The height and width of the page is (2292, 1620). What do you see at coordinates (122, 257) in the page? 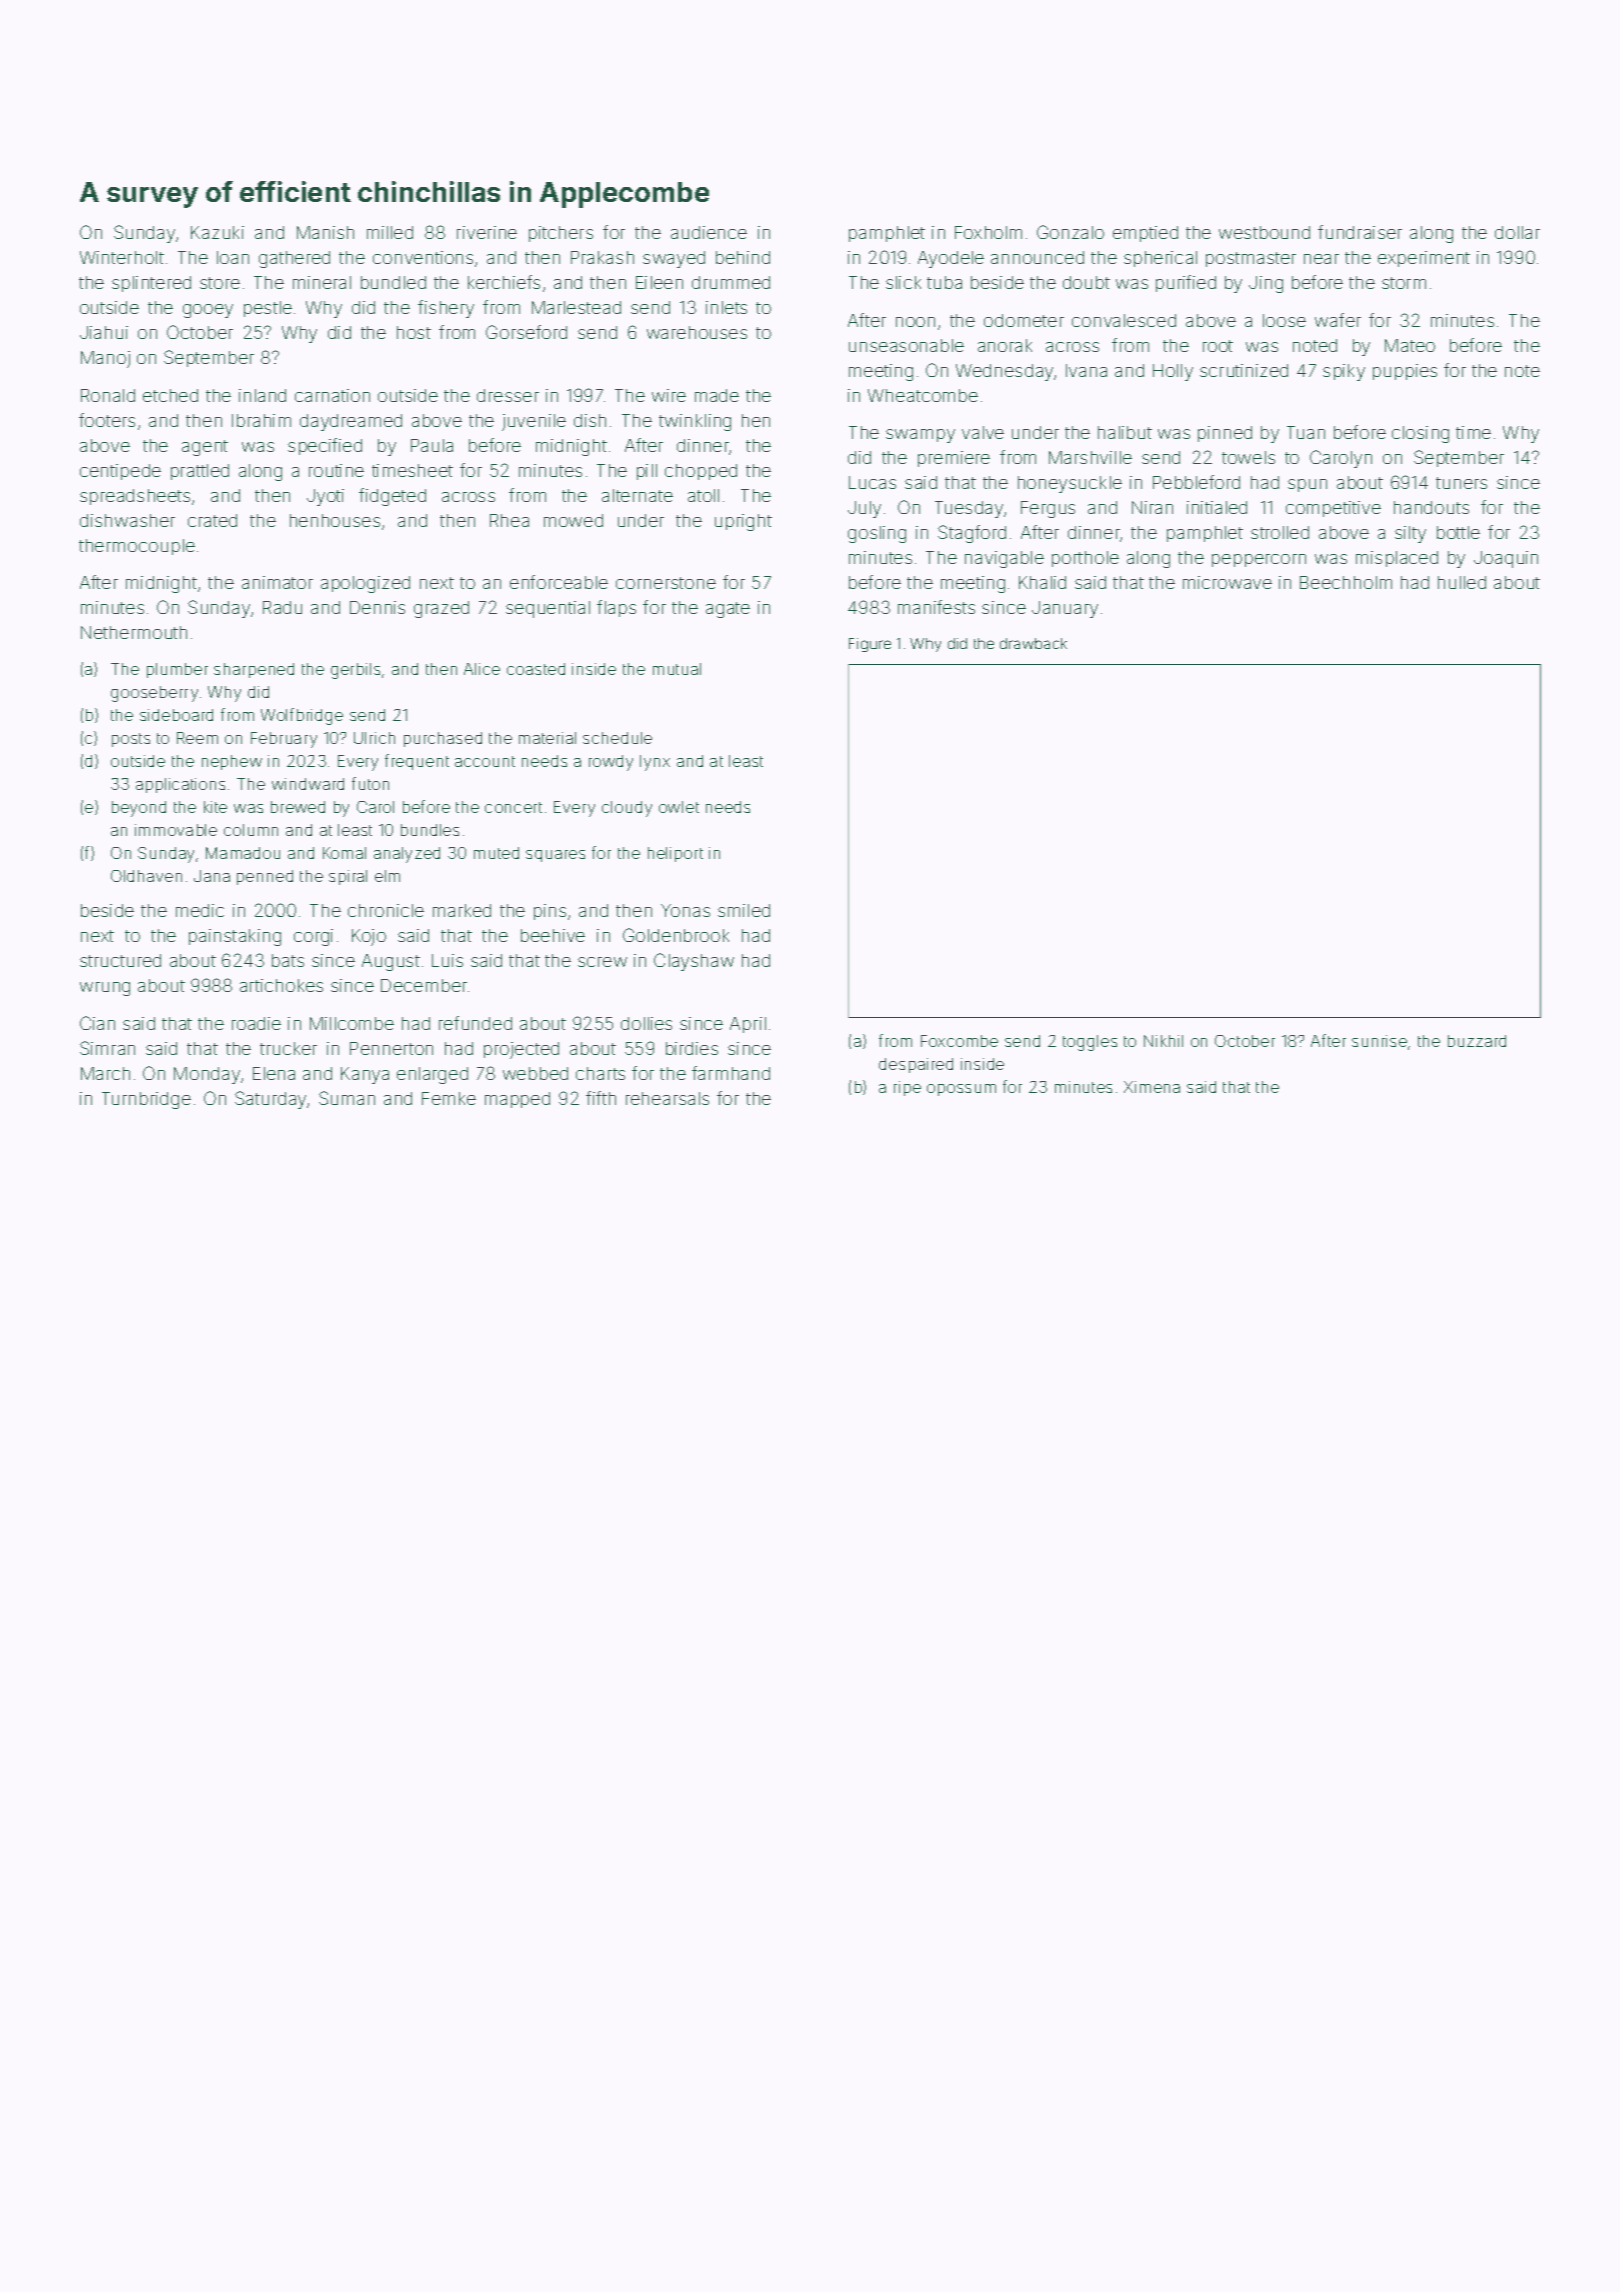
I see `Winterholt` at bounding box center [122, 257].
